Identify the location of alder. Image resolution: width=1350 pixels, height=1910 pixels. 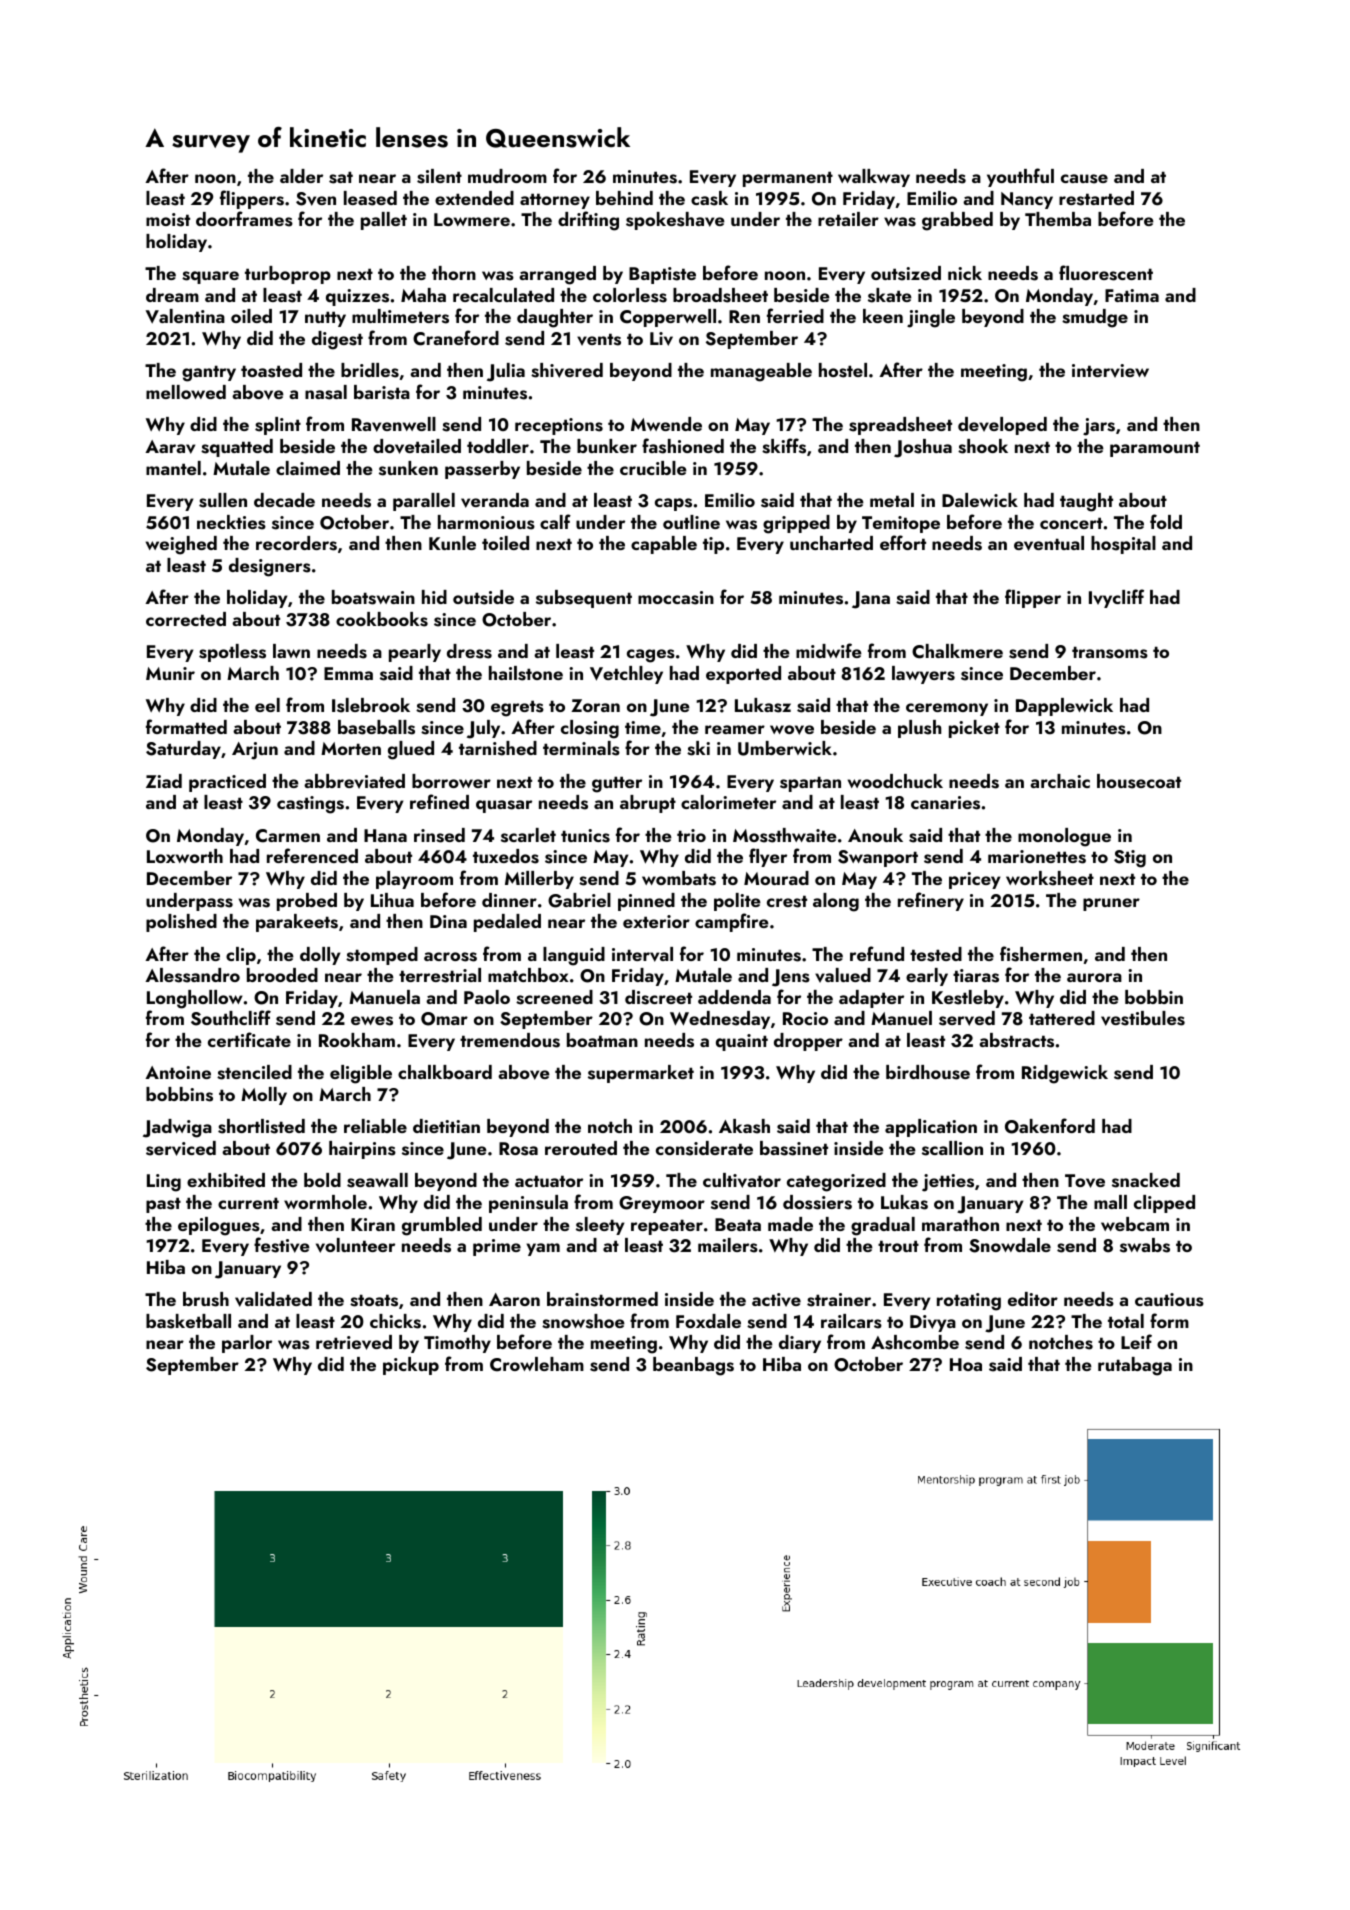
(301, 176).
